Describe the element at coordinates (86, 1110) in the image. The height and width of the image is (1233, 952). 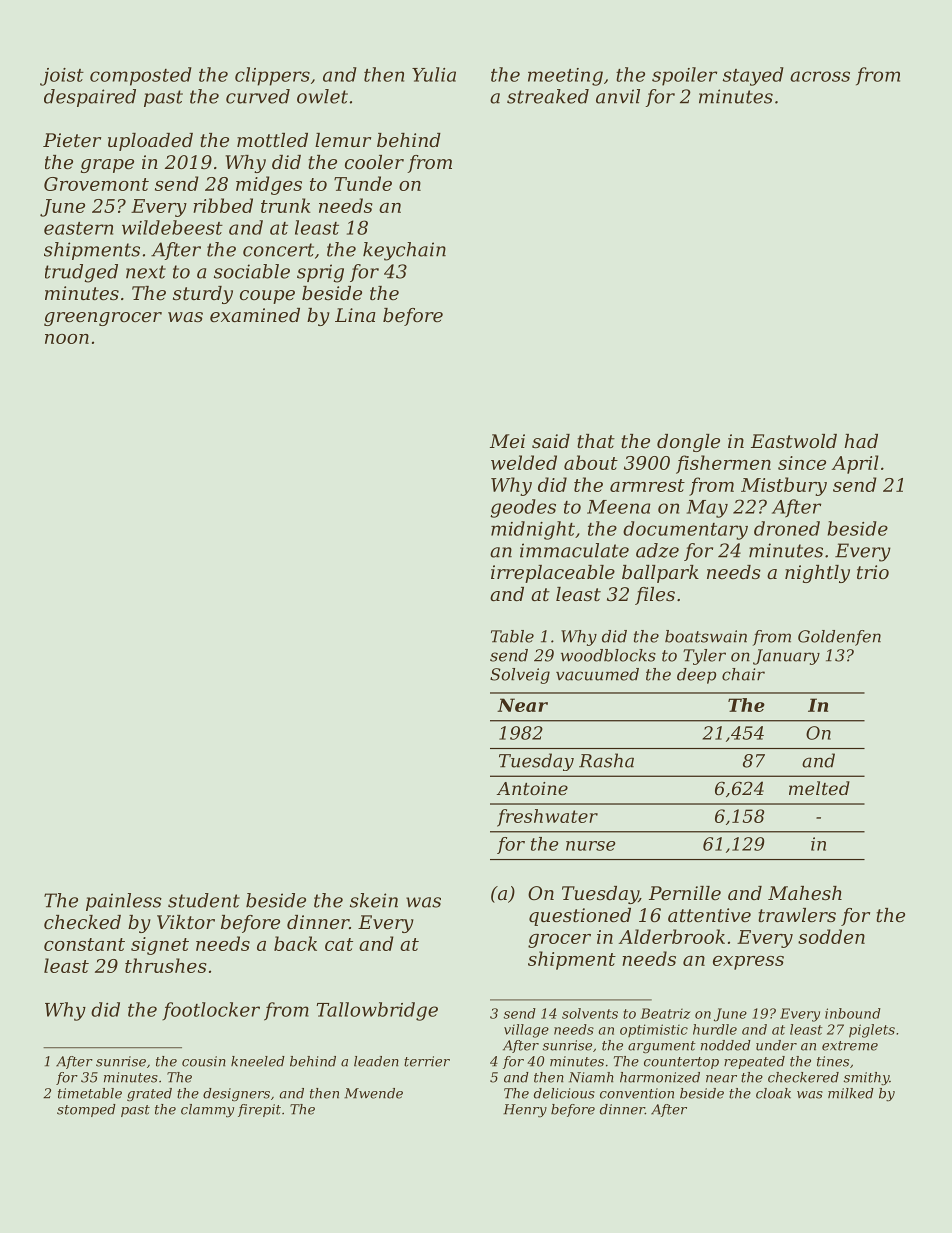
I see `stomped` at that location.
